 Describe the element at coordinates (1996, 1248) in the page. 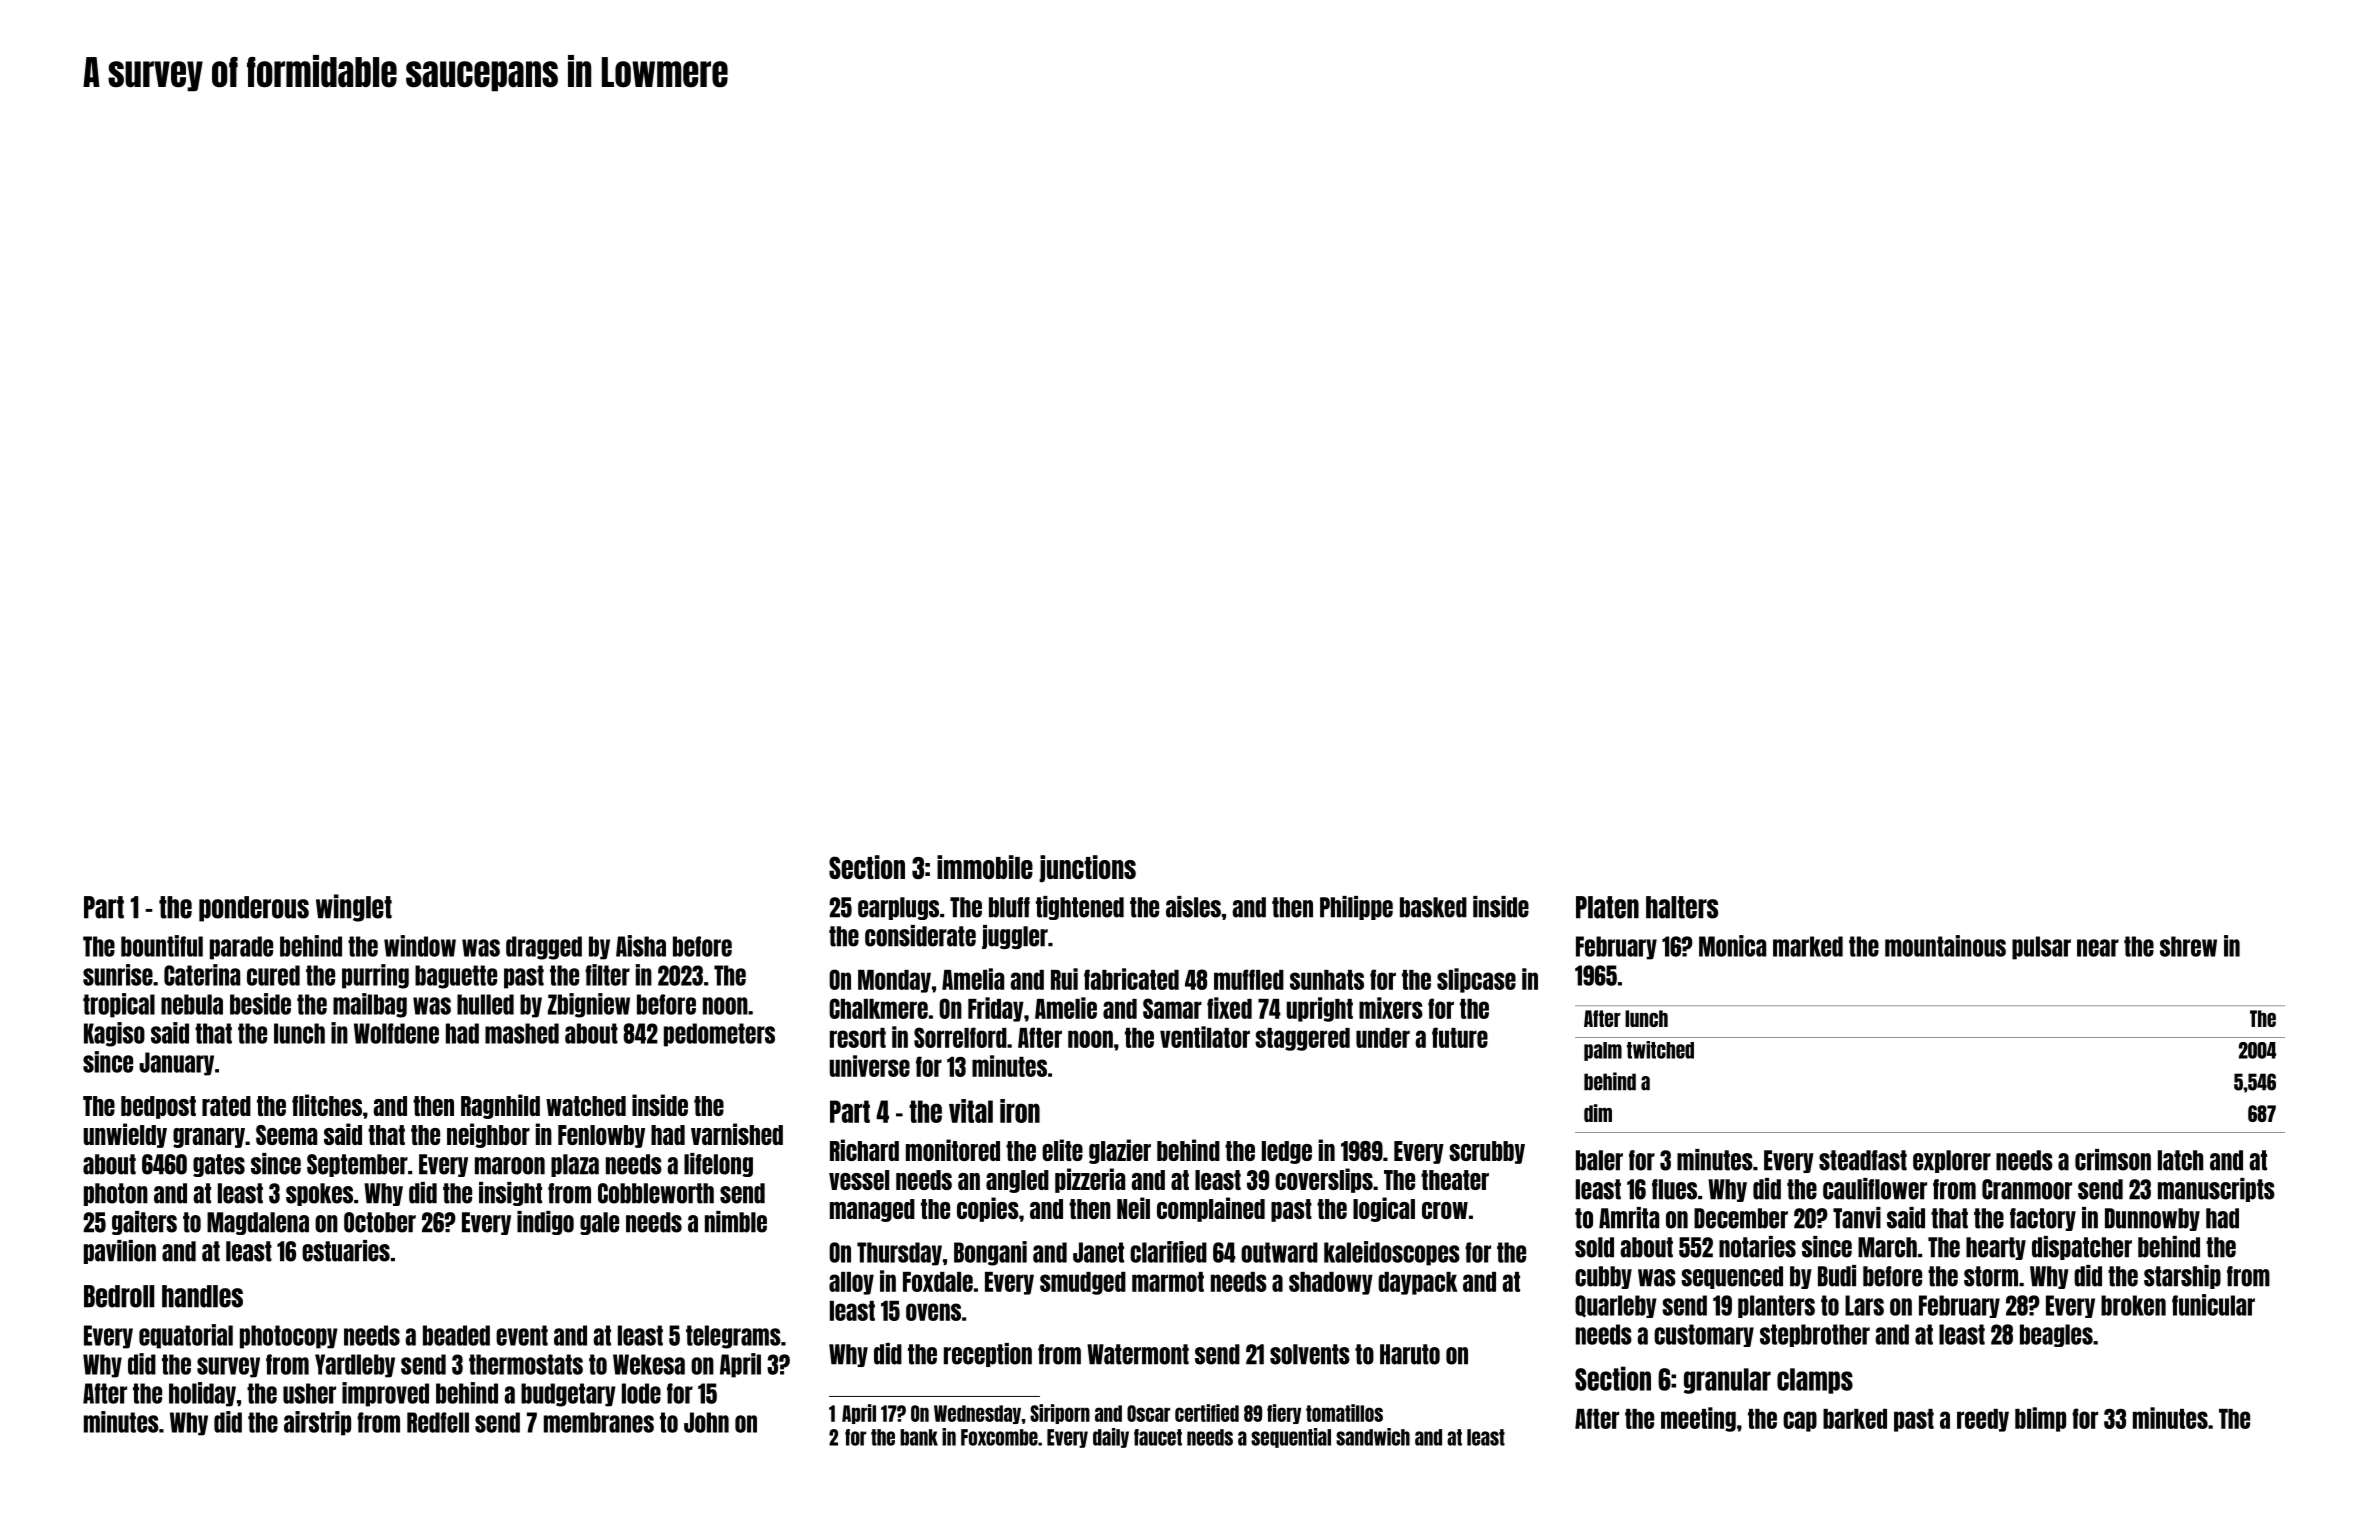

I see `hearty` at that location.
